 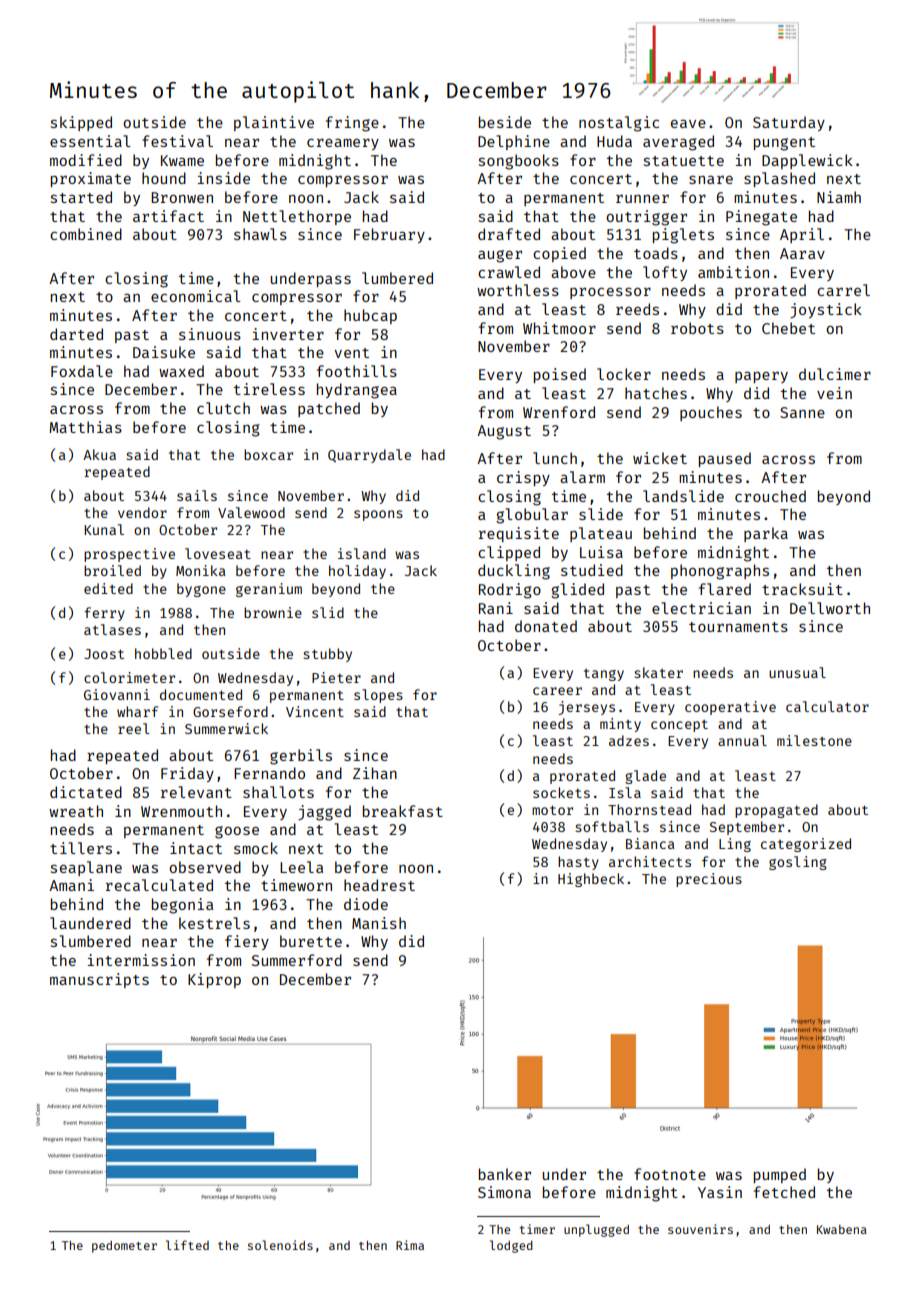 I want to click on Whitmoor, so click(x=559, y=328).
